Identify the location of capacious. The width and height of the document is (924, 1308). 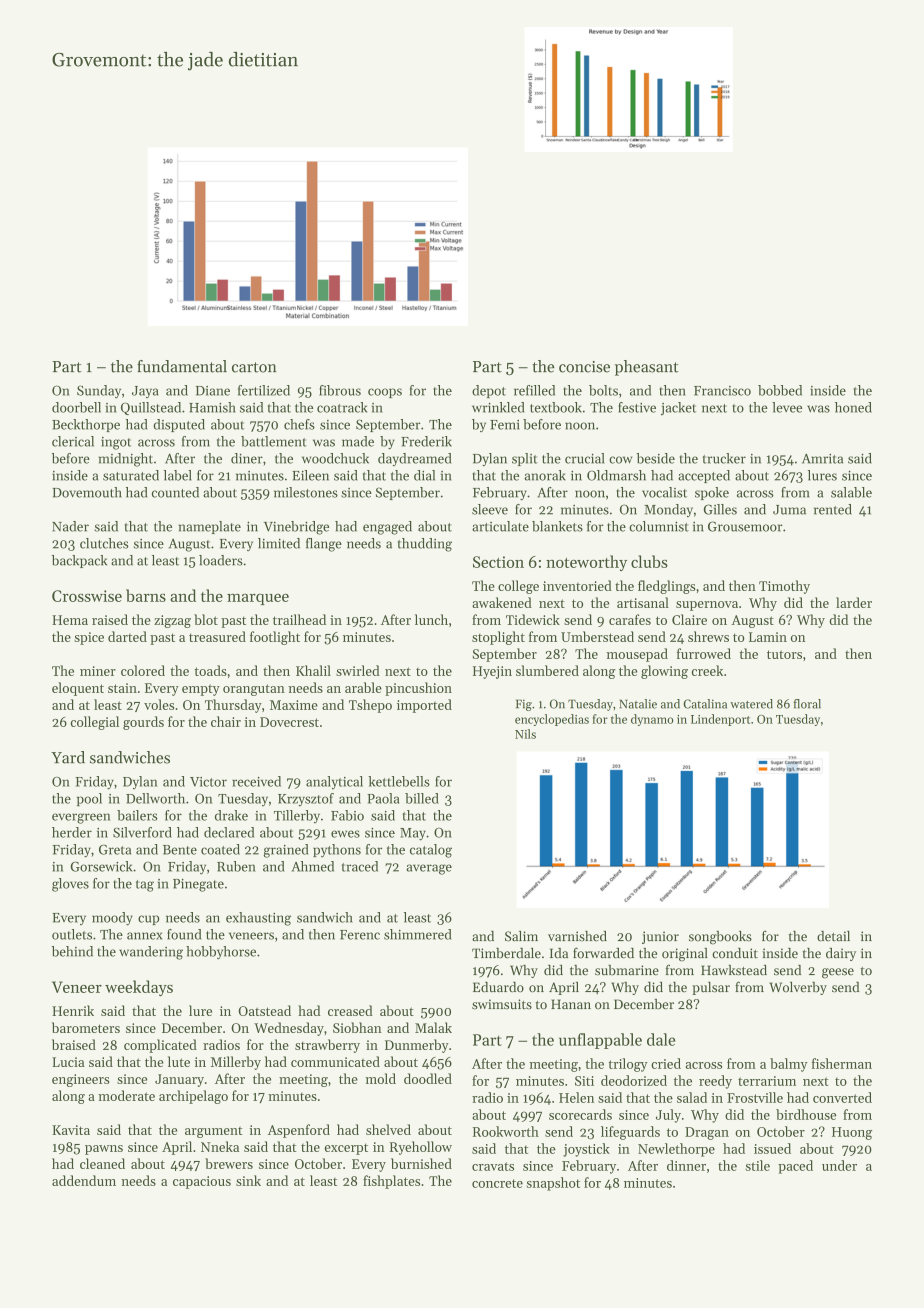
(202, 1182).
